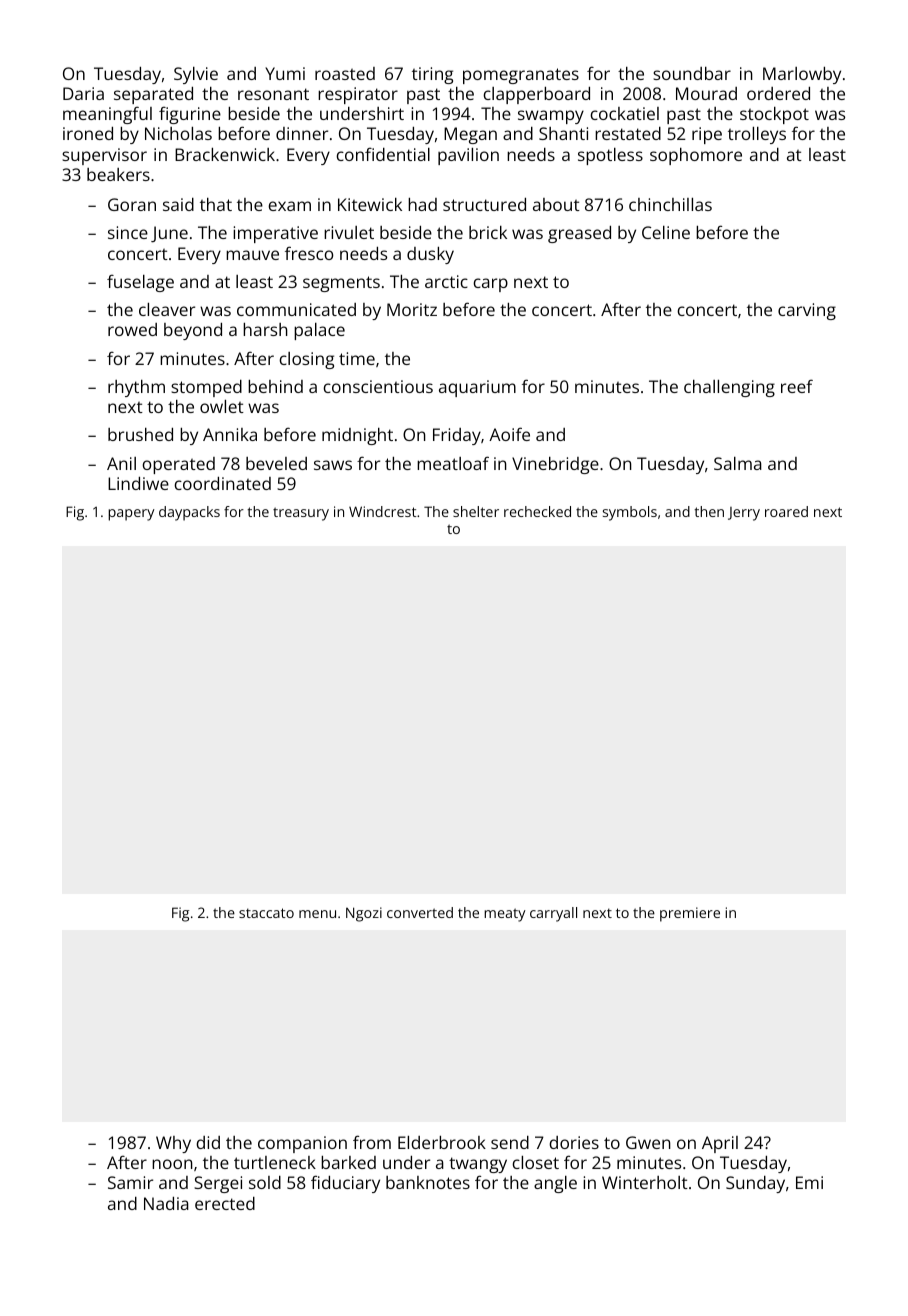 Image resolution: width=908 pixels, height=1316 pixels. What do you see at coordinates (173, 1144) in the screenshot?
I see `Why` at bounding box center [173, 1144].
